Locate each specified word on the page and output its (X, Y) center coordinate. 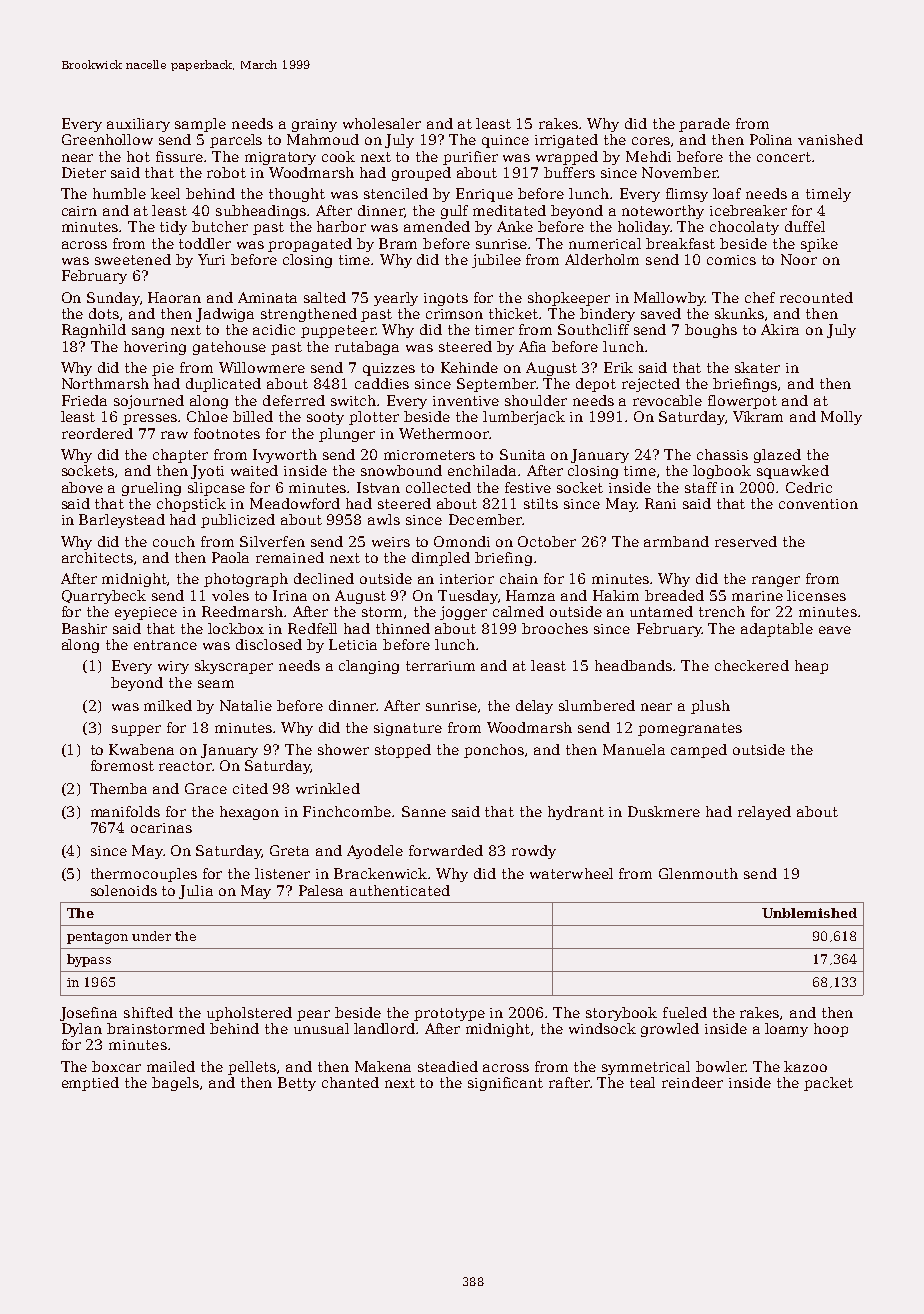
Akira (780, 329)
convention (818, 504)
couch (174, 541)
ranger (776, 581)
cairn (79, 211)
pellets (252, 1068)
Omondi (462, 541)
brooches (555, 628)
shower (343, 749)
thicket (514, 313)
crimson (454, 314)
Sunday (113, 299)
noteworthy (663, 212)
